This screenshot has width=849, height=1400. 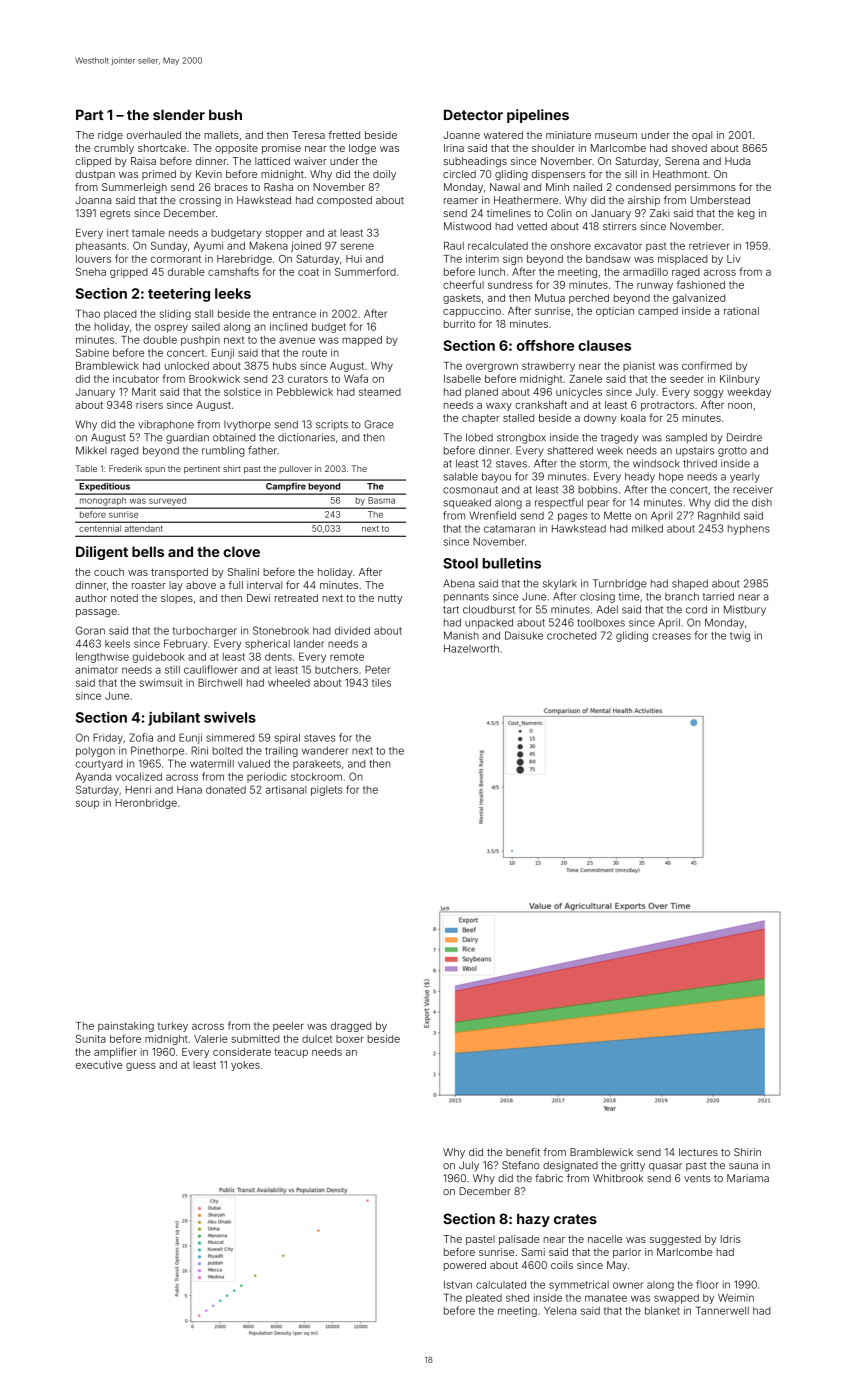 I want to click on Raul, so click(x=454, y=246).
